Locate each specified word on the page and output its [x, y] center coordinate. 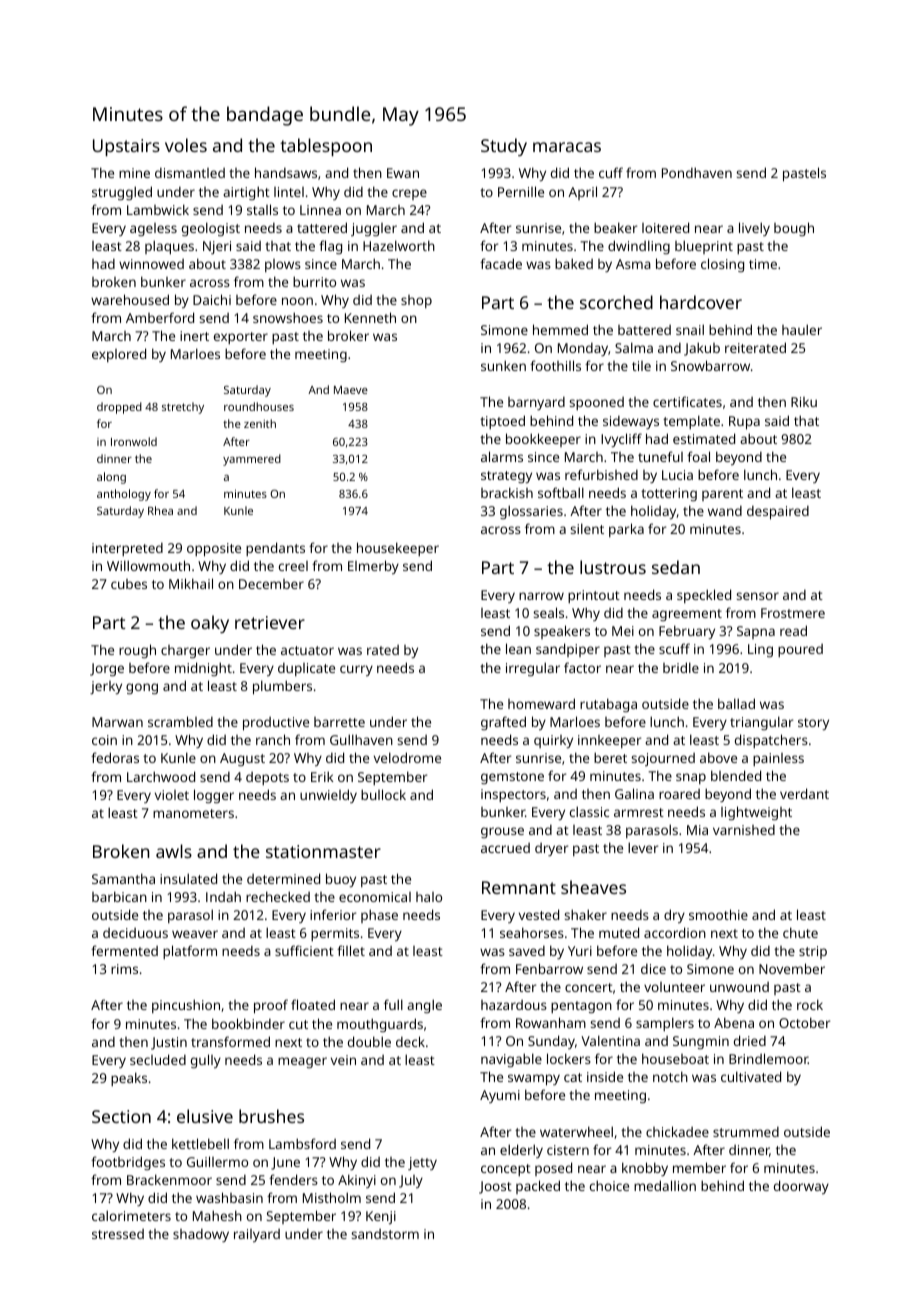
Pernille [521, 191]
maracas [567, 147]
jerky [106, 687]
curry [356, 670]
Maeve [351, 390]
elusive [205, 1116]
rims [124, 969]
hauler [802, 329]
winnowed [151, 264]
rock [810, 1004]
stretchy [183, 408]
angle [424, 1006]
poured [800, 650]
